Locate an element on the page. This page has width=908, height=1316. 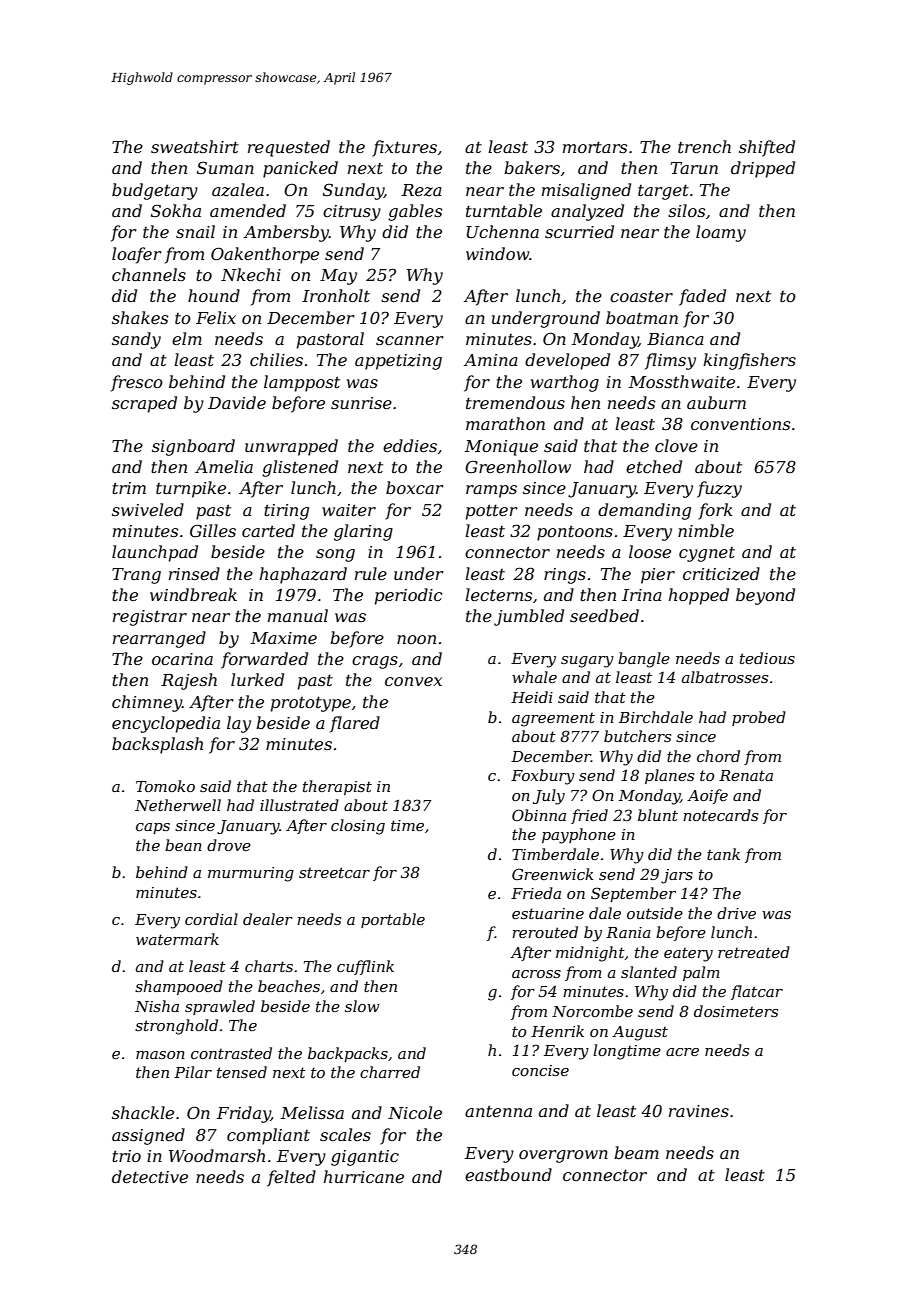
lay is located at coordinates (239, 724).
